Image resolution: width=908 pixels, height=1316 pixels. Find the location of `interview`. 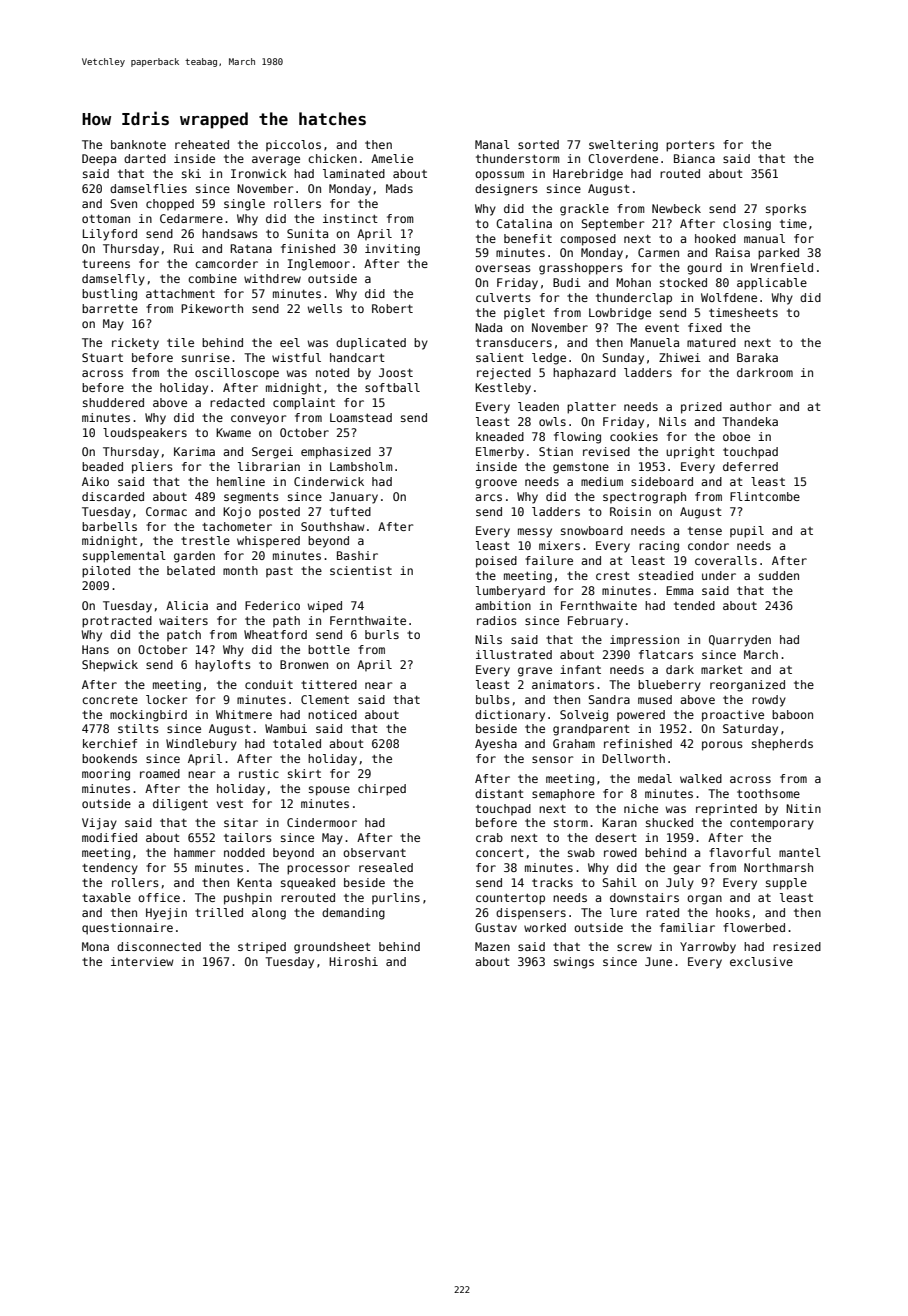

interview is located at coordinates (142, 961).
